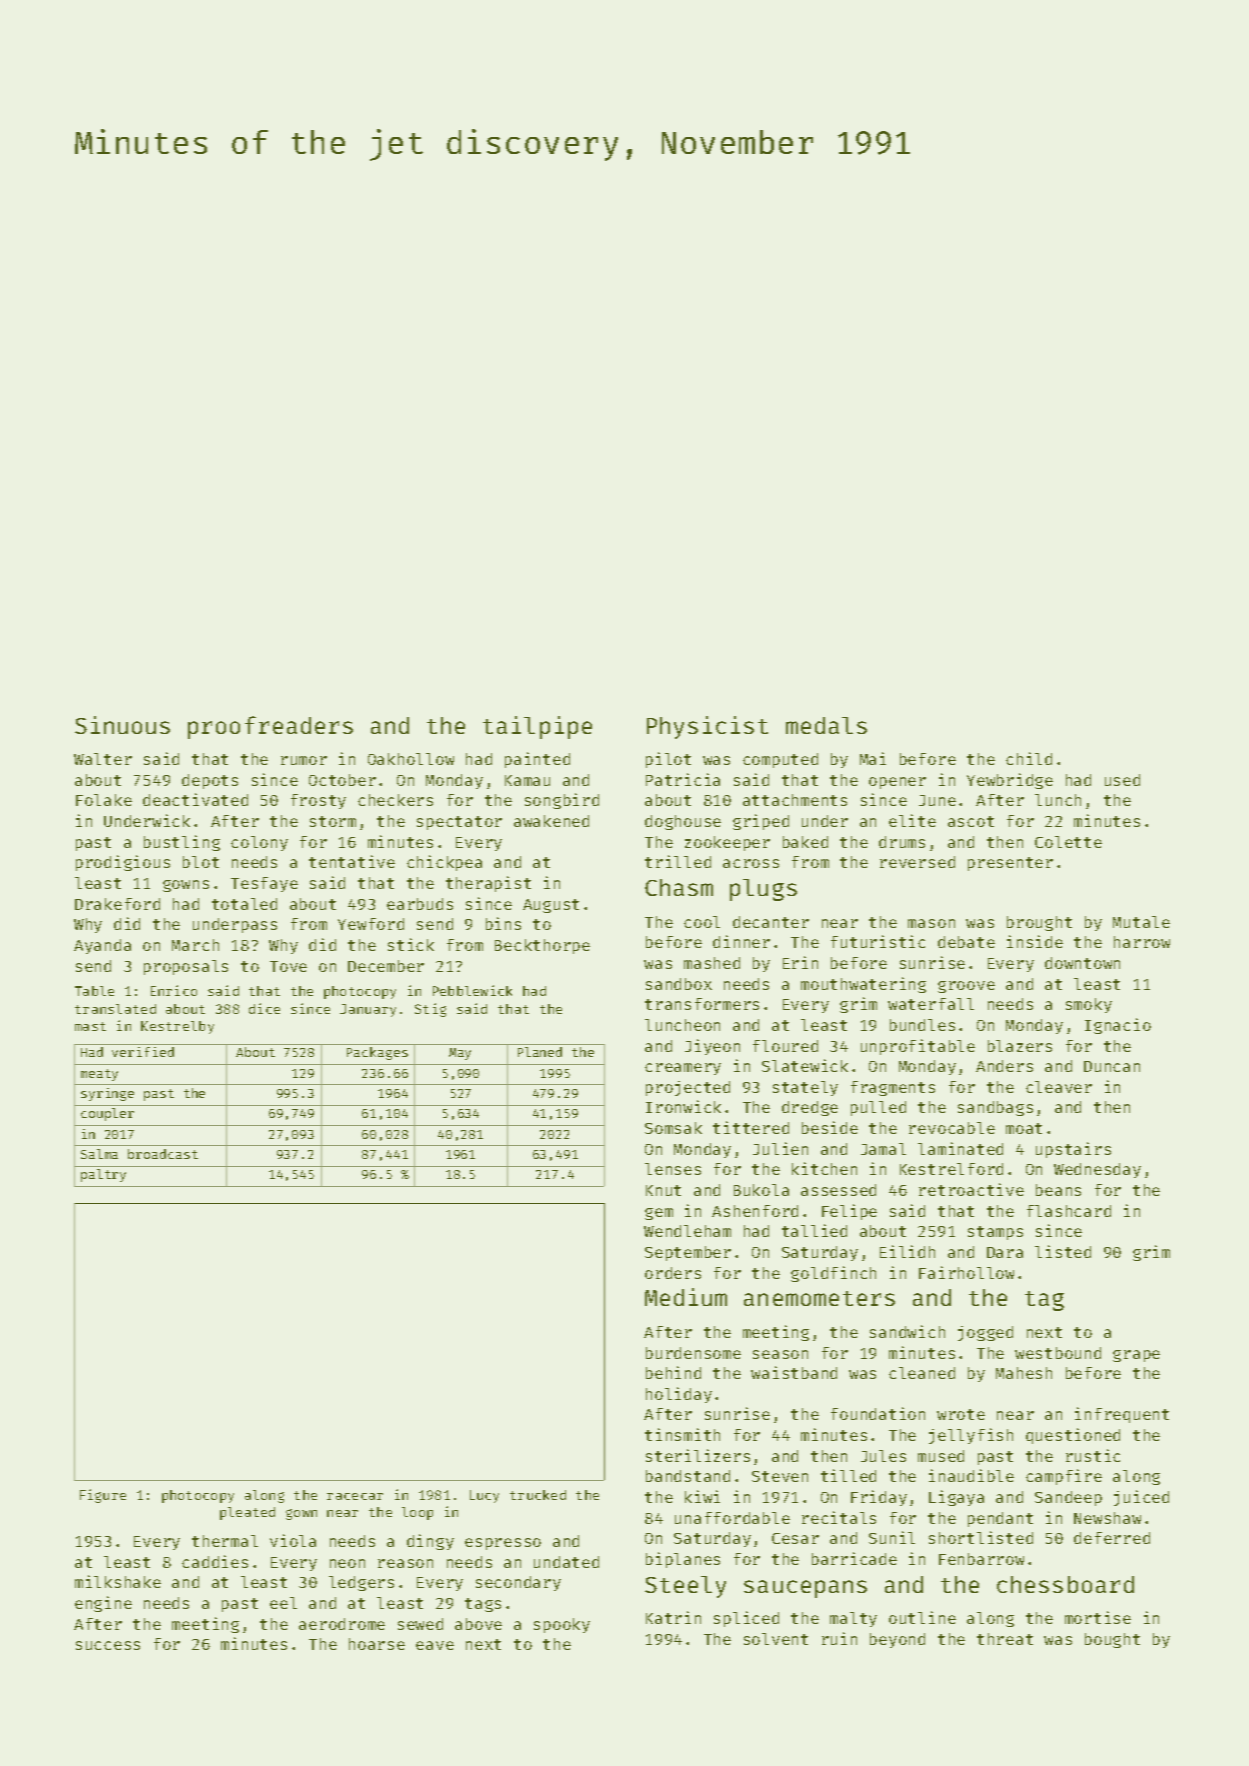 The image size is (1249, 1766). Describe the element at coordinates (853, 1619) in the screenshot. I see `malty` at that location.
